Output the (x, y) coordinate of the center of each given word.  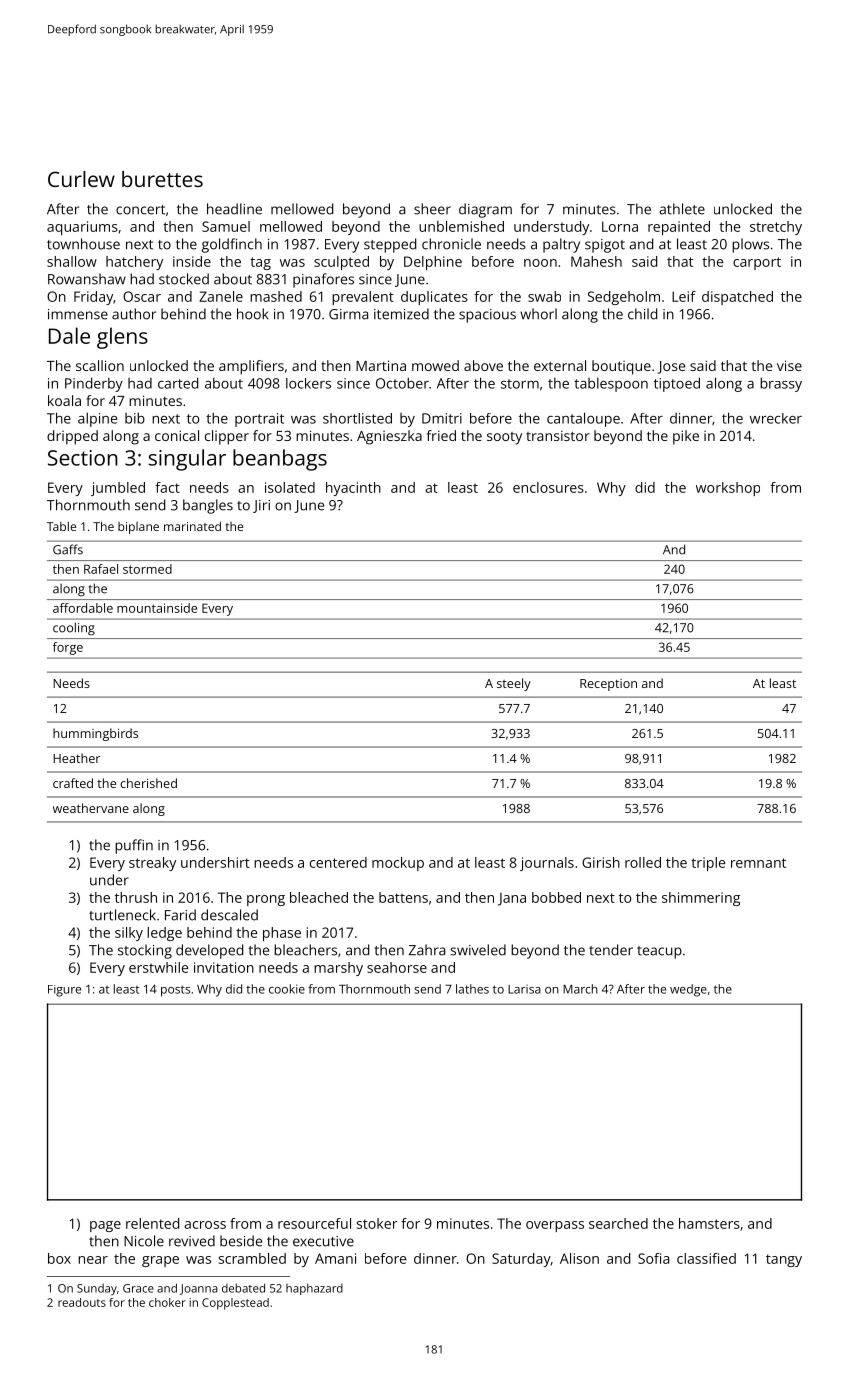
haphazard (314, 1289)
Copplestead (235, 1304)
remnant (758, 863)
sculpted (341, 263)
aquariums (82, 228)
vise (789, 365)
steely (514, 684)
